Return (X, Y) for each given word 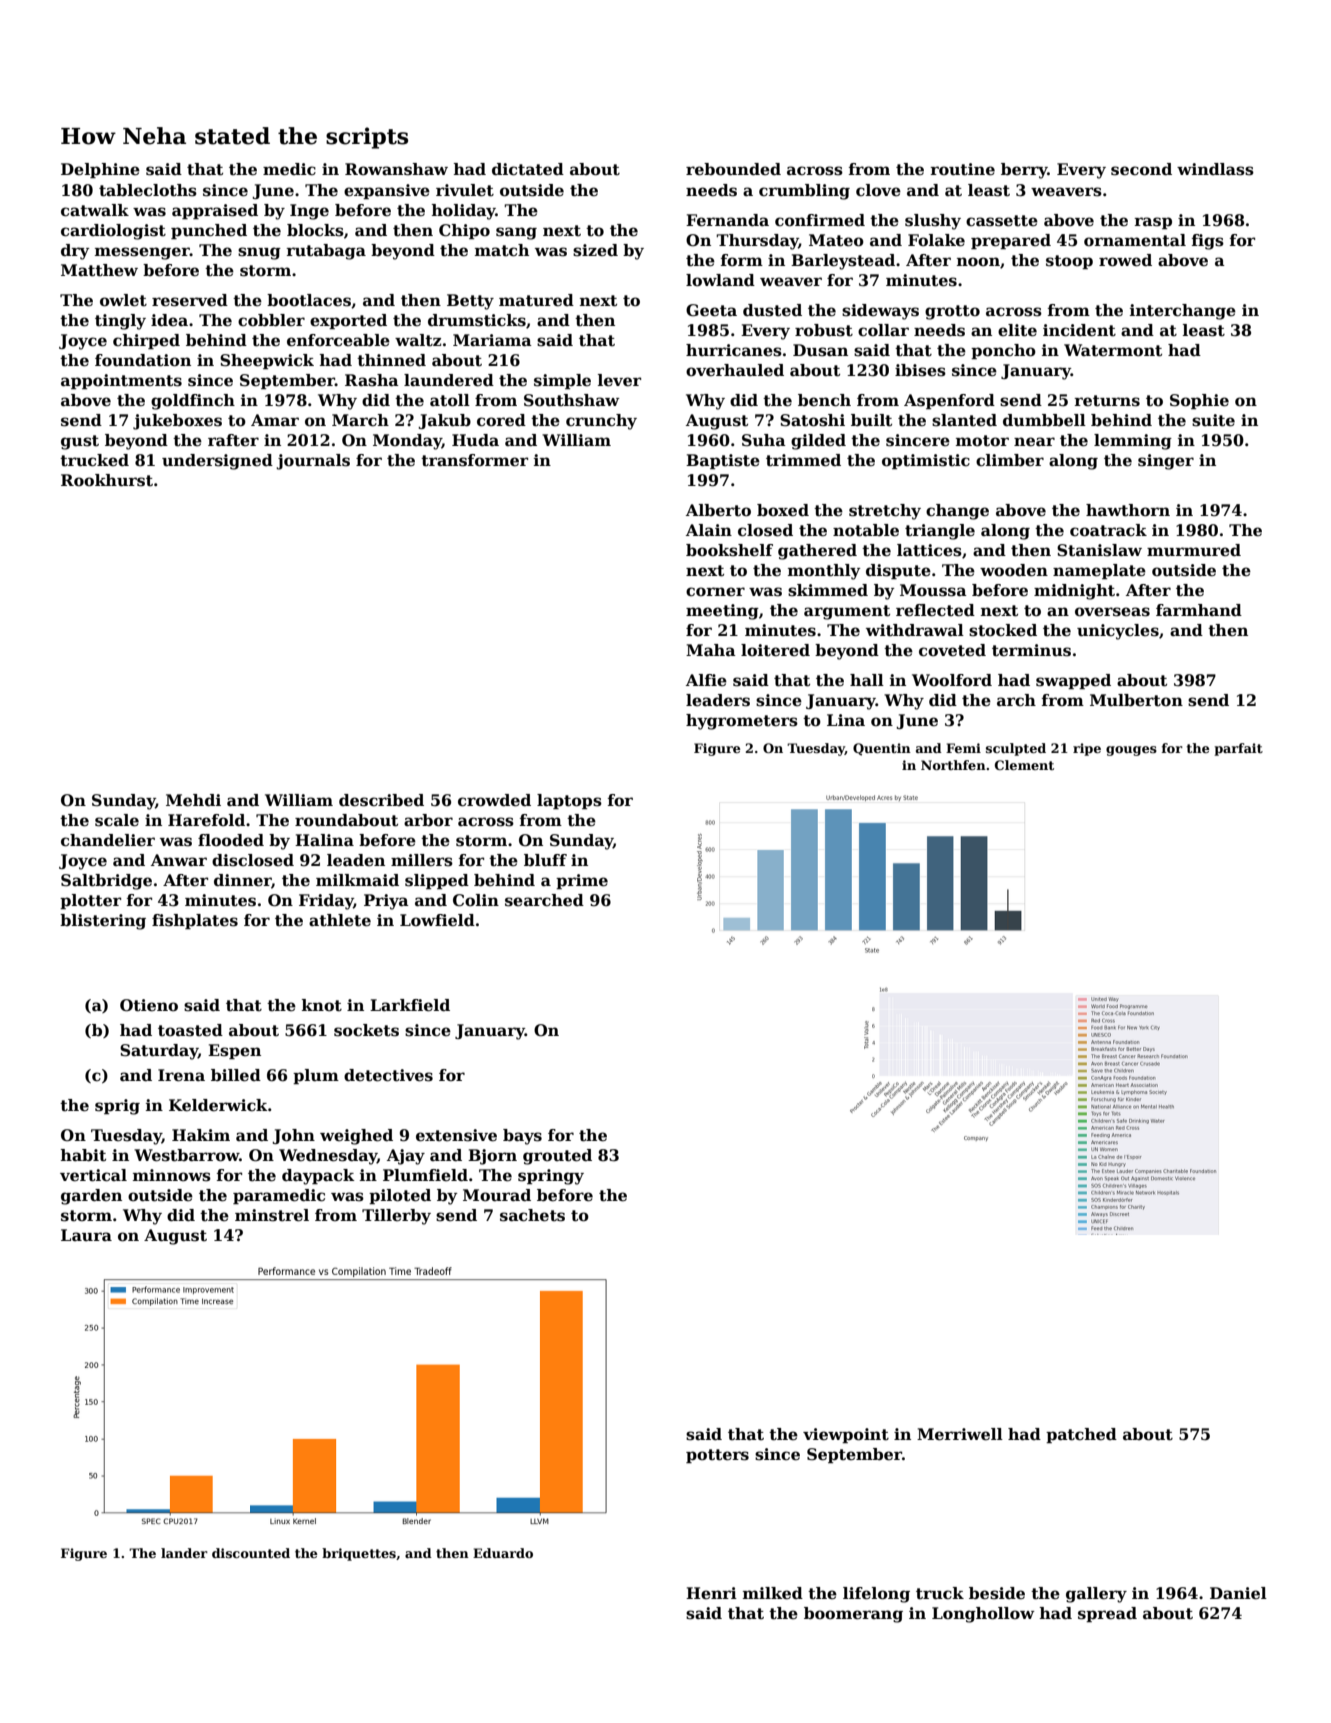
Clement (1024, 765)
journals (313, 462)
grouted (557, 1157)
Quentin (882, 749)
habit (83, 1155)
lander (184, 1553)
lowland (720, 280)
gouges (1131, 751)
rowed (1125, 260)
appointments (121, 381)
